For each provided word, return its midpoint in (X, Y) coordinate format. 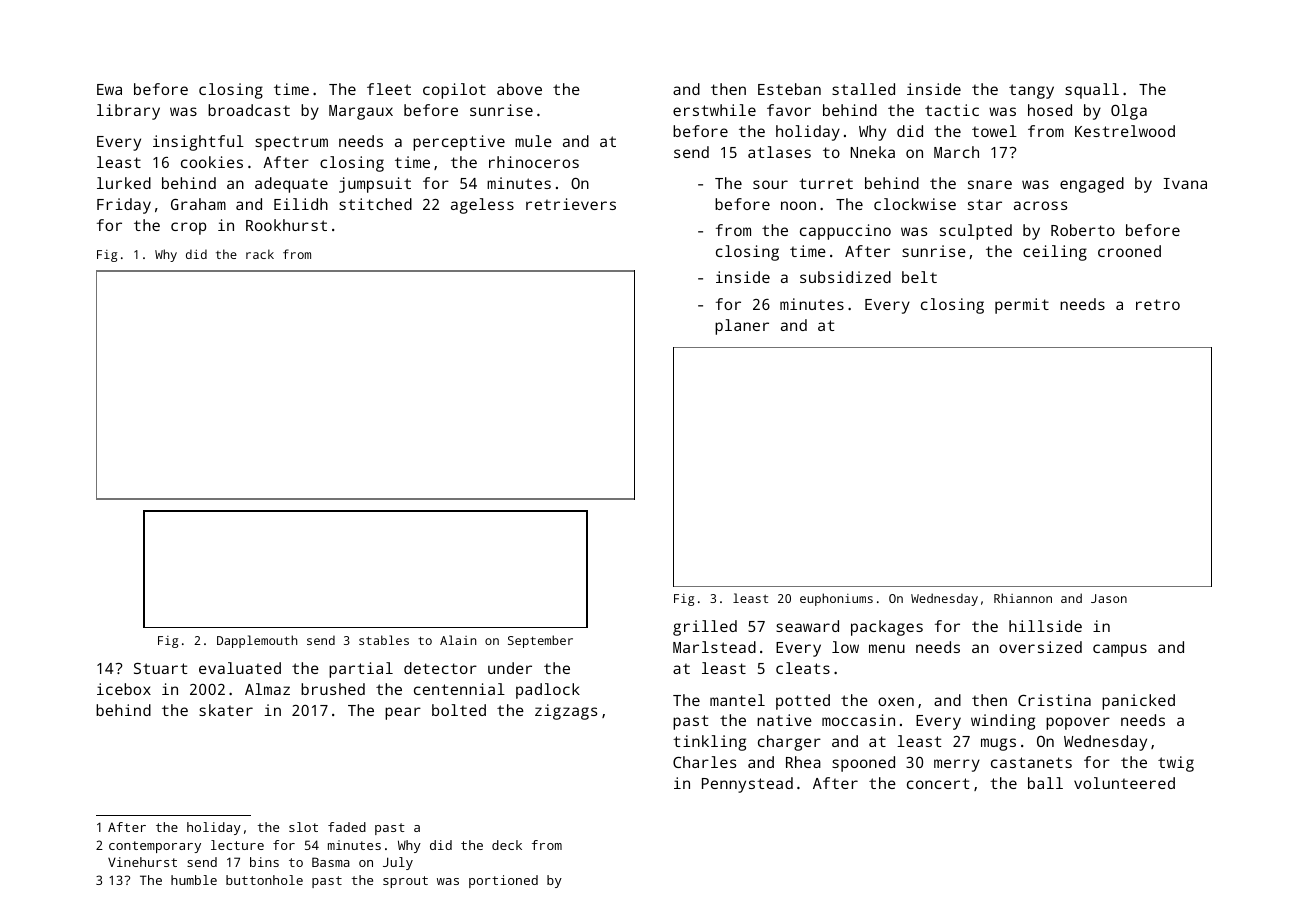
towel (994, 131)
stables (384, 640)
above (519, 89)
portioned (503, 881)
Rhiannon (1023, 598)
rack (260, 254)
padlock (548, 691)
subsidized (845, 277)
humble (194, 880)
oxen (896, 701)
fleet (389, 89)
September (540, 641)
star (985, 204)
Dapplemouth (257, 641)
